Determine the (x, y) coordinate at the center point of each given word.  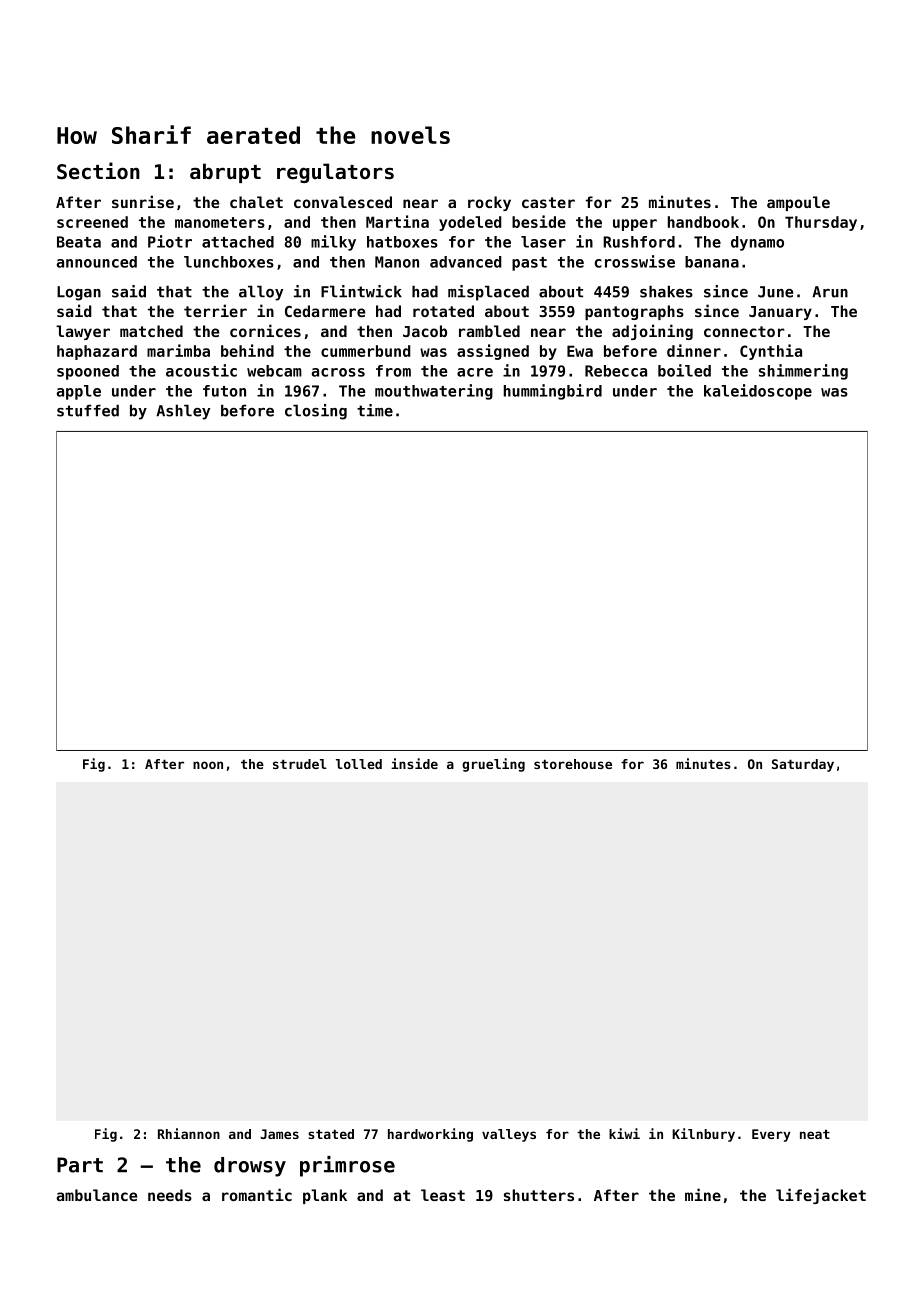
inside (414, 763)
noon (208, 765)
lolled (359, 764)
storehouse (573, 764)
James (279, 1134)
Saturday (803, 765)
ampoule (798, 203)
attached (238, 242)
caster (548, 202)
